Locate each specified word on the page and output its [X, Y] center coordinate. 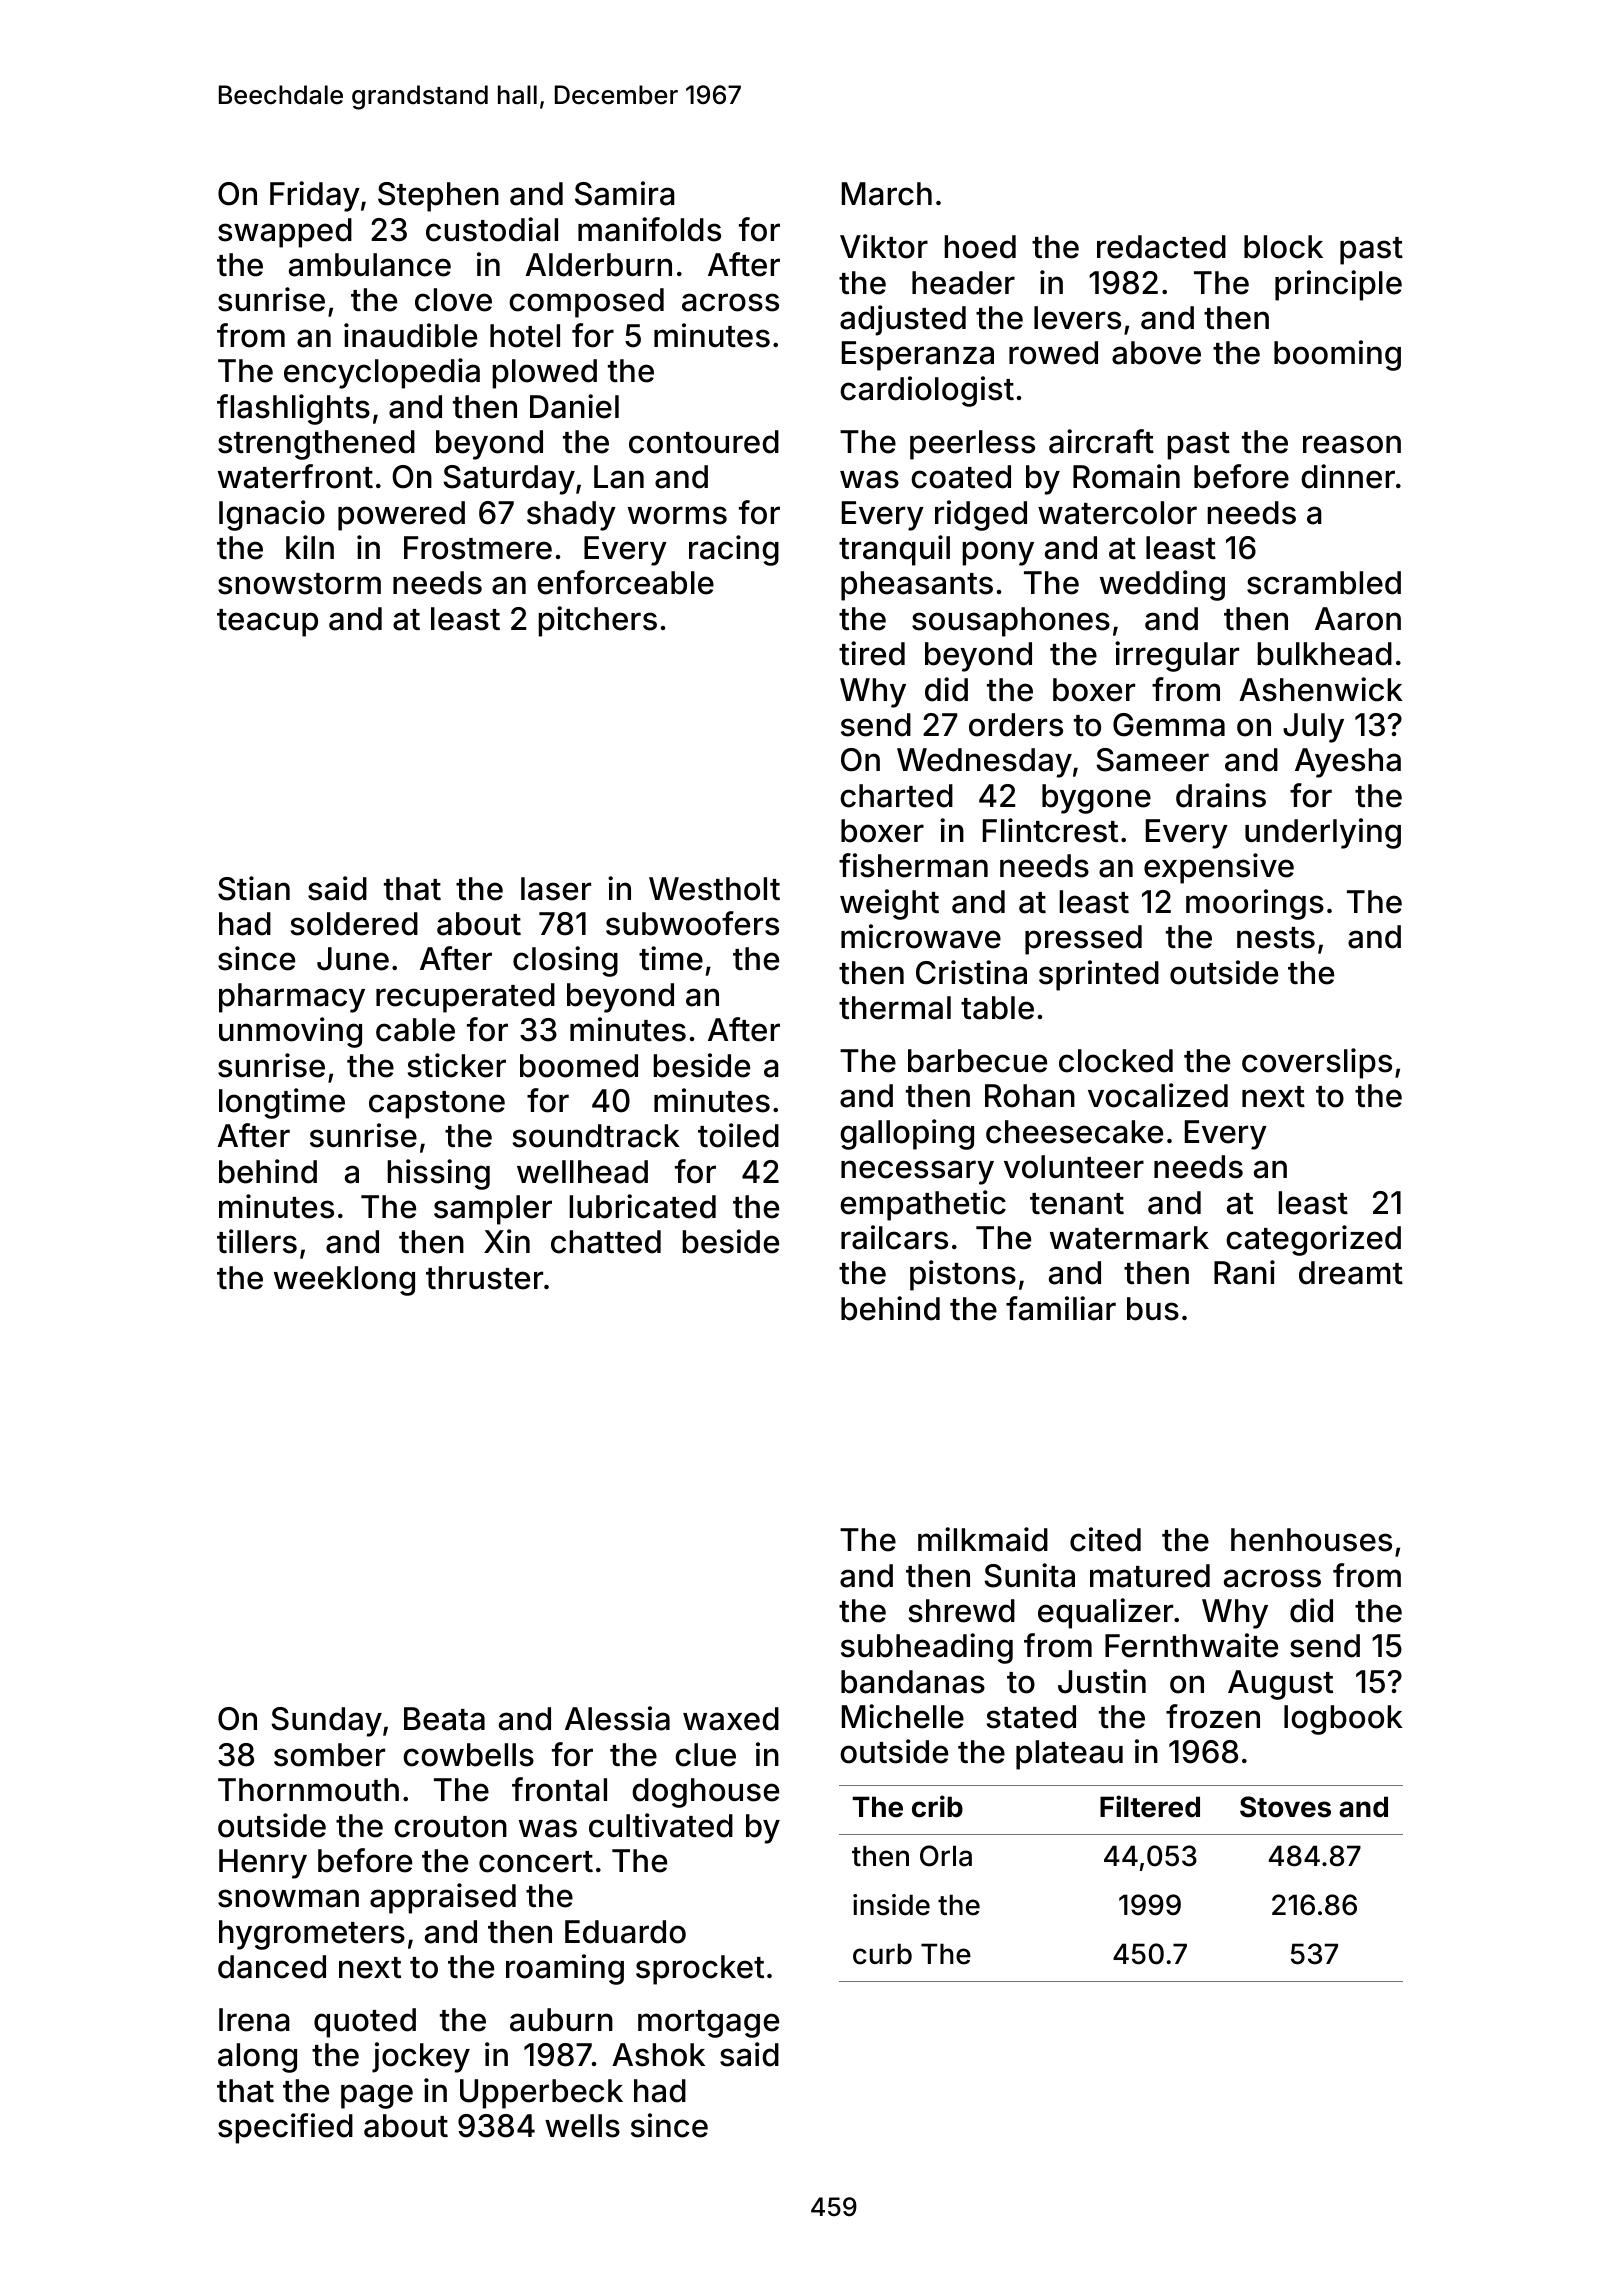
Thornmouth [308, 1790]
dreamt [1351, 1273]
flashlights [293, 409]
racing [734, 550]
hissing [438, 1174]
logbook [1343, 1720]
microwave [921, 936]
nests [1276, 938]
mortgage [708, 2024]
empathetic [923, 1205]
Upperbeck [541, 2094]
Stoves [1285, 1807]
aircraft [1101, 441]
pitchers [597, 621]
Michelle [903, 1716]
